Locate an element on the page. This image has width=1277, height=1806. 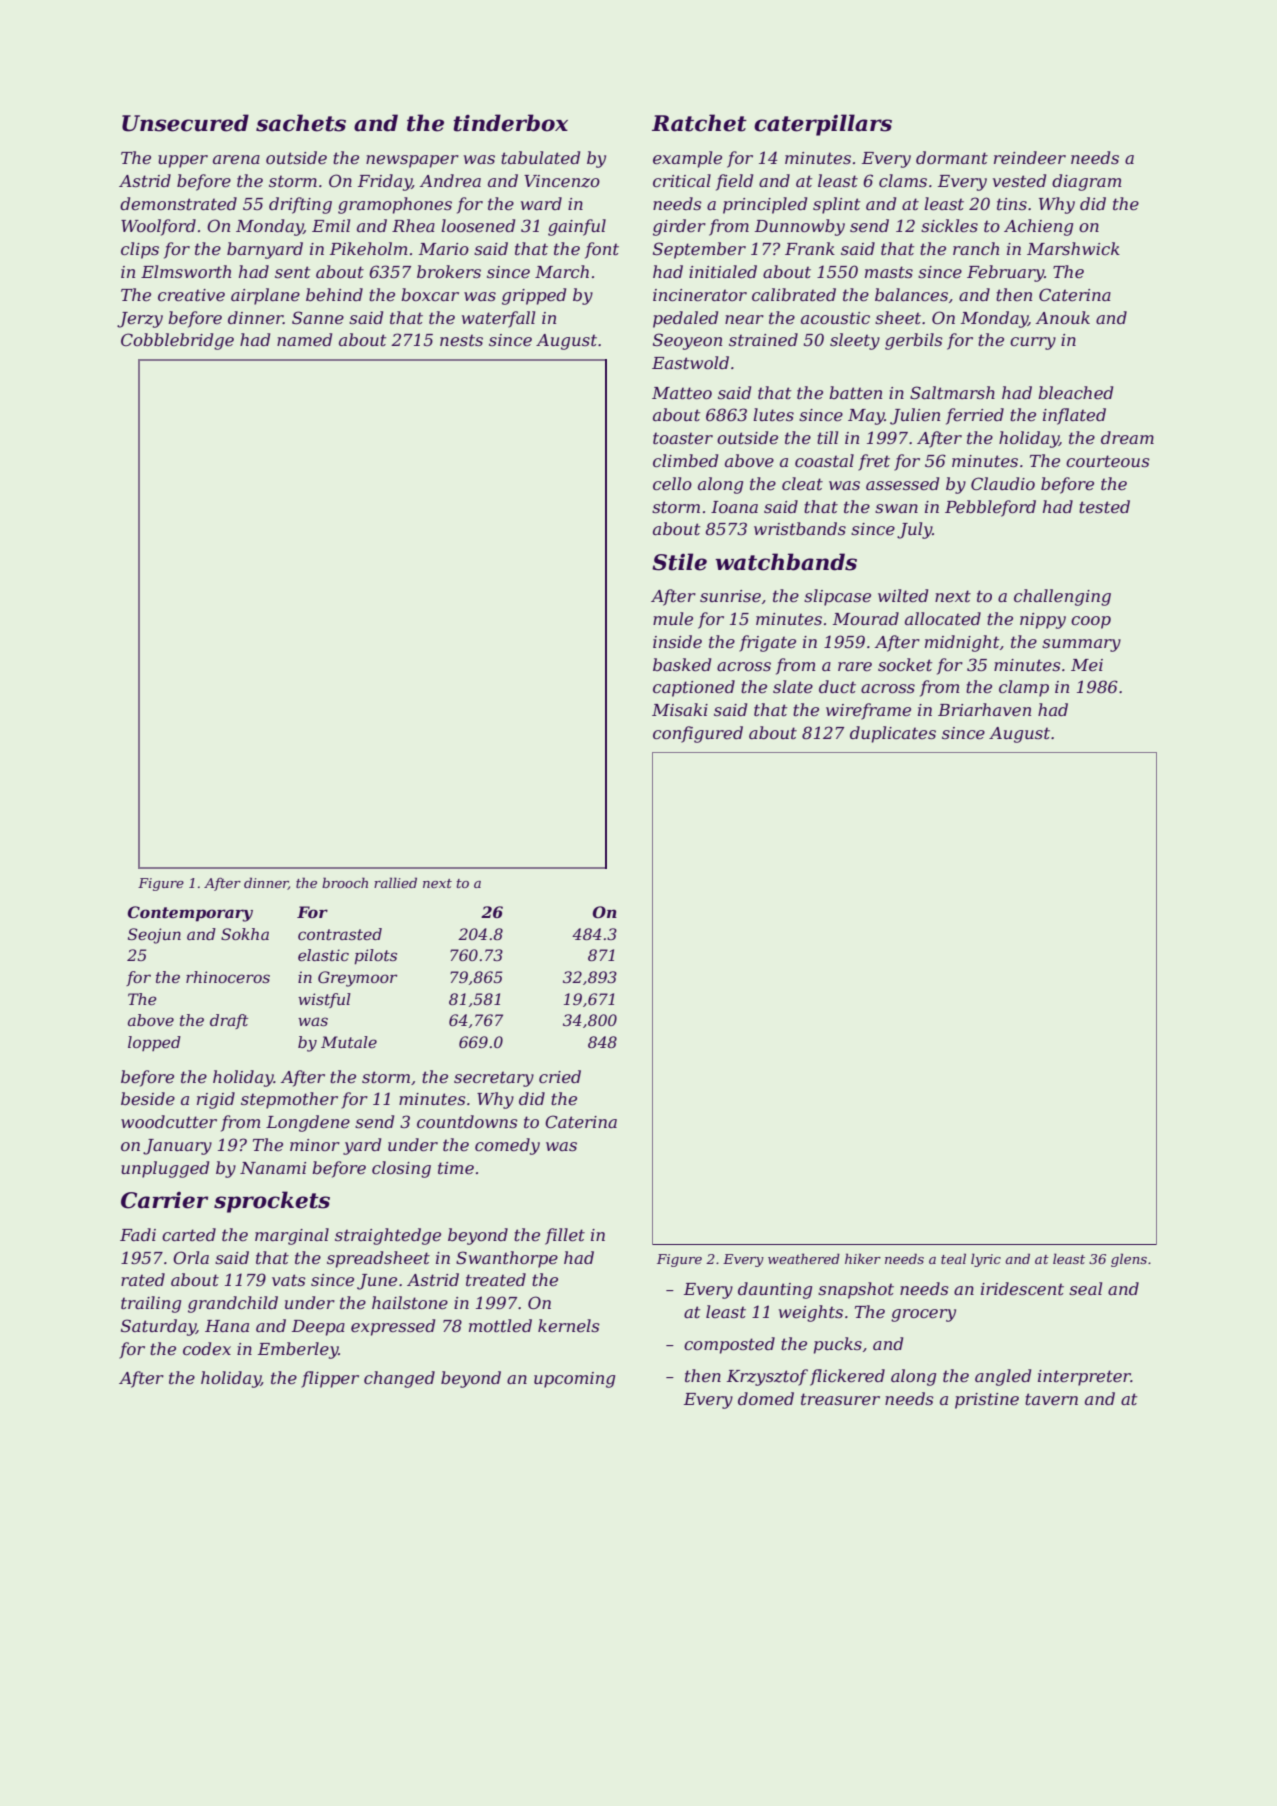
gripped is located at coordinates (534, 296).
